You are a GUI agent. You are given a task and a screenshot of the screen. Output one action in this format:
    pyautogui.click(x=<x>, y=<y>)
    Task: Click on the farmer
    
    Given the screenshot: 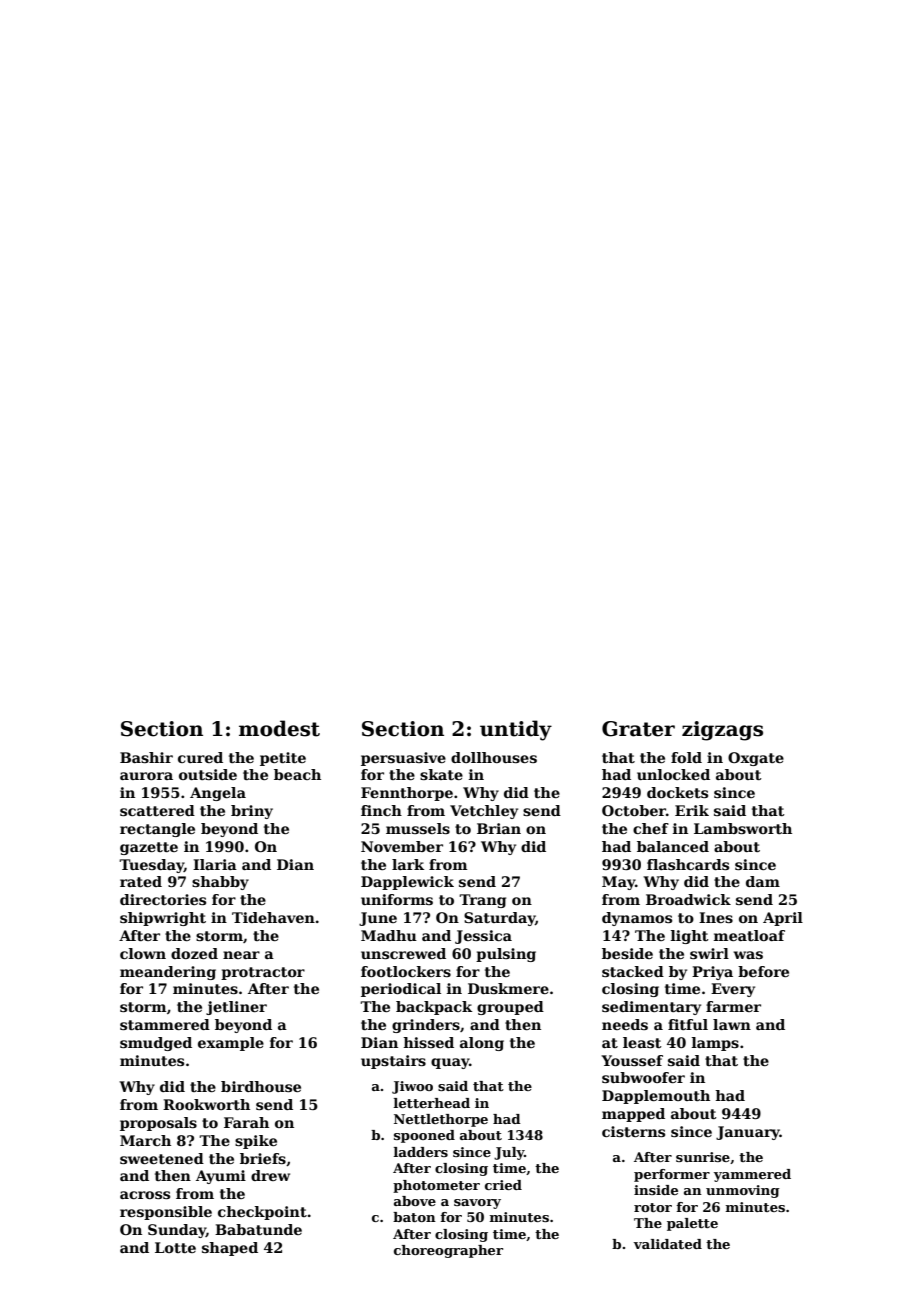 What is the action you would take?
    pyautogui.click(x=733, y=1006)
